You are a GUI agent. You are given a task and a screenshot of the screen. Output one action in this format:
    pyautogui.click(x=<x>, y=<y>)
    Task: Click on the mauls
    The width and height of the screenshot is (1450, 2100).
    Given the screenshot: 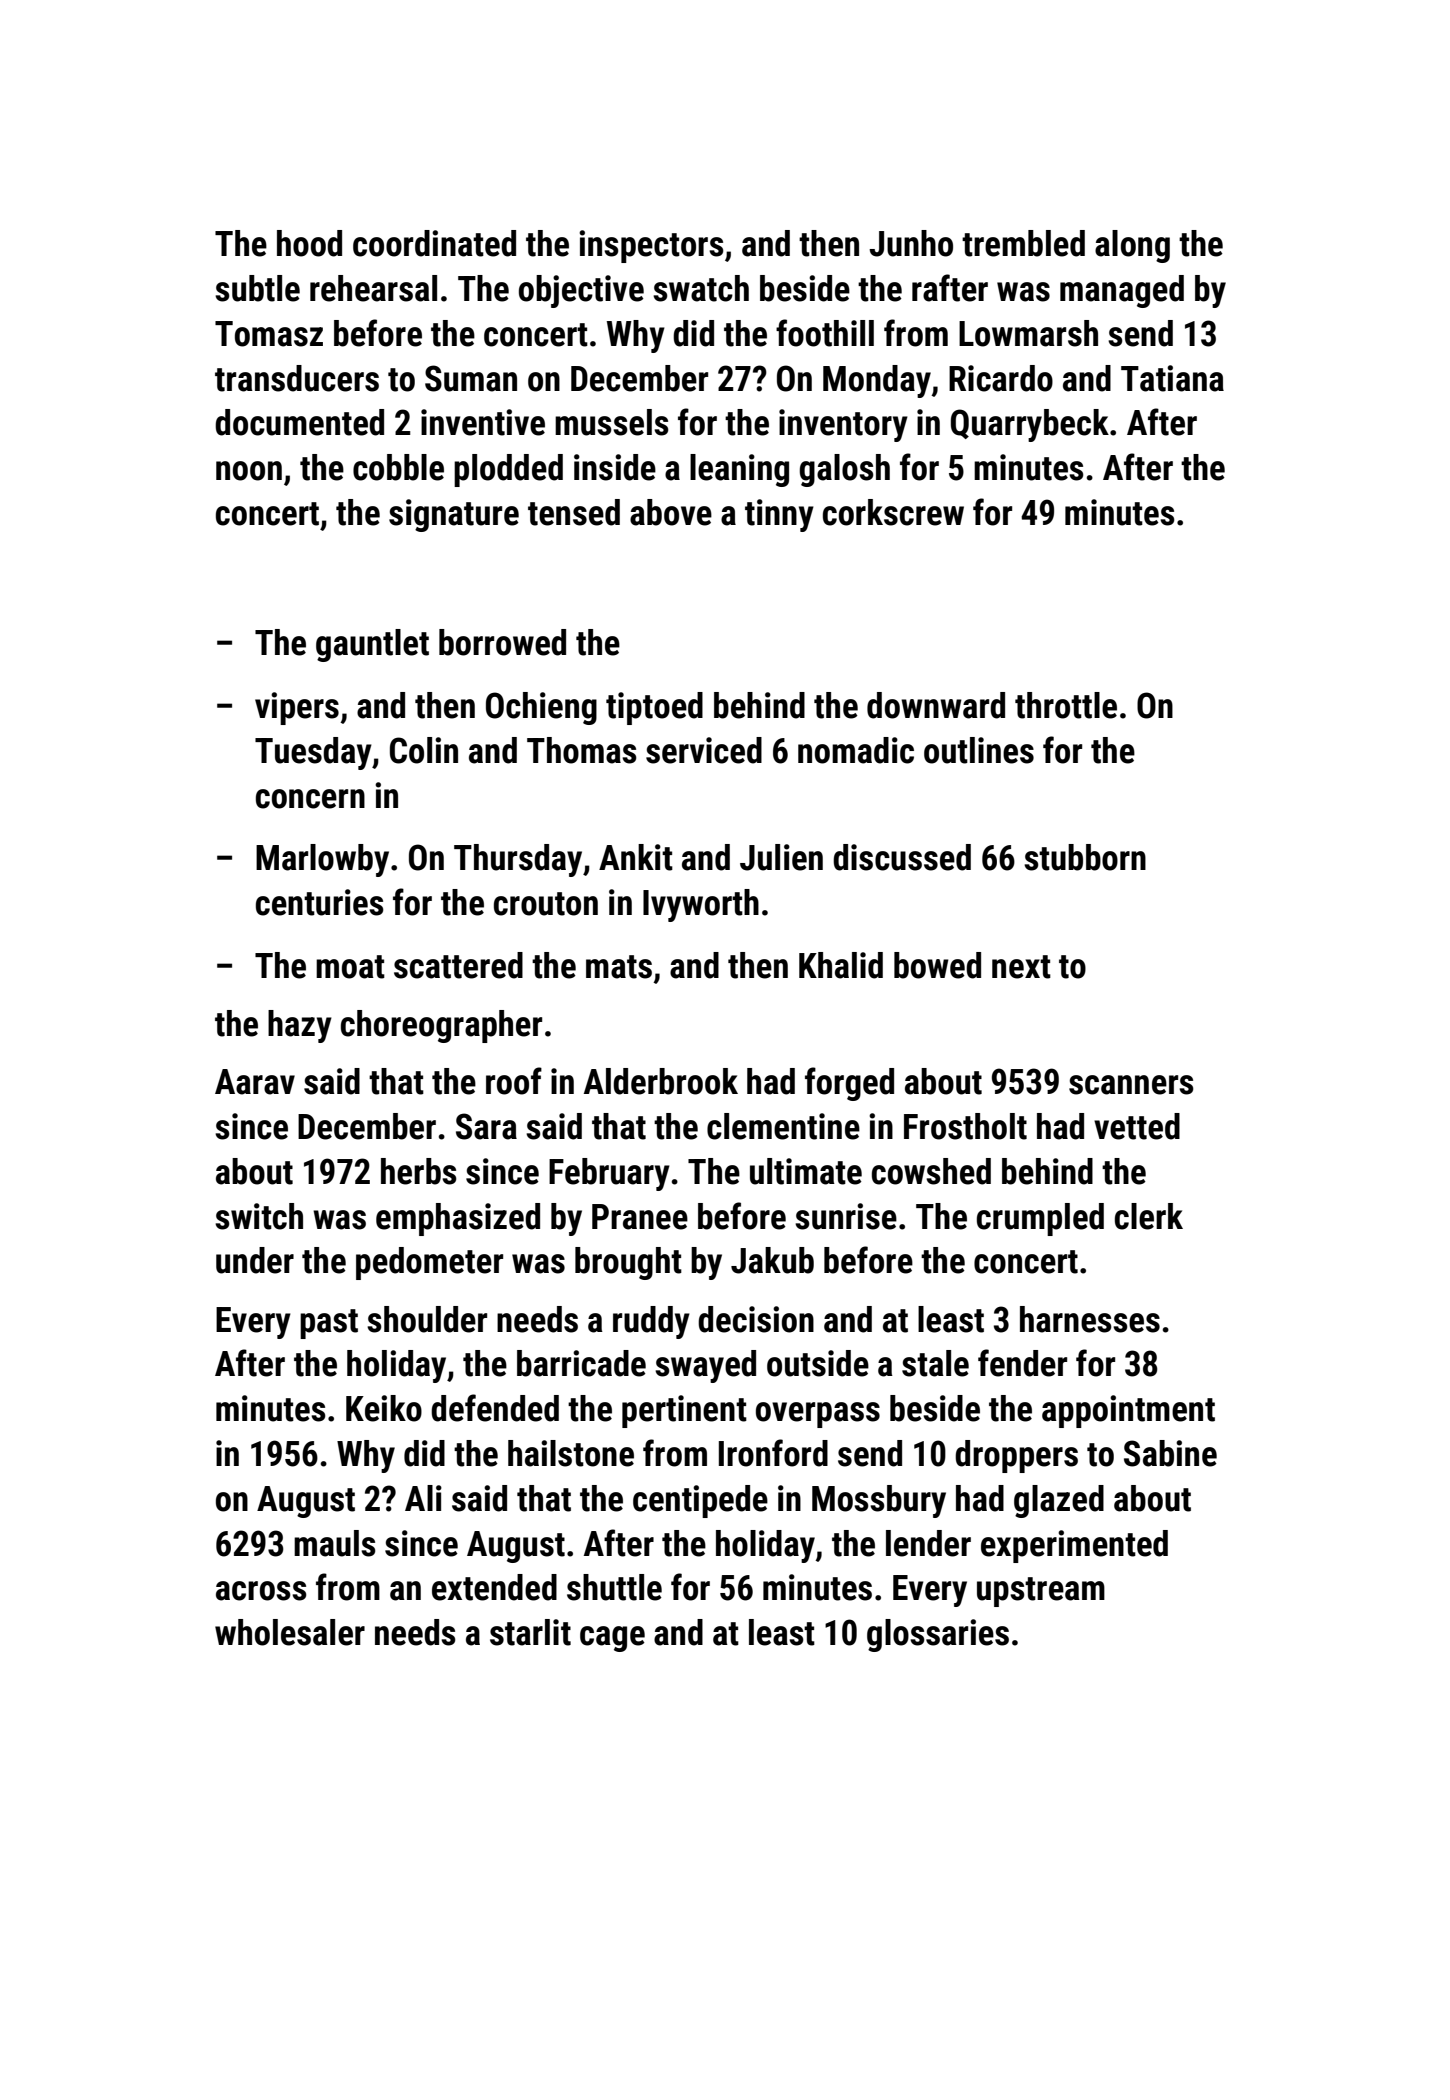 What is the action you would take?
    pyautogui.click(x=335, y=1543)
